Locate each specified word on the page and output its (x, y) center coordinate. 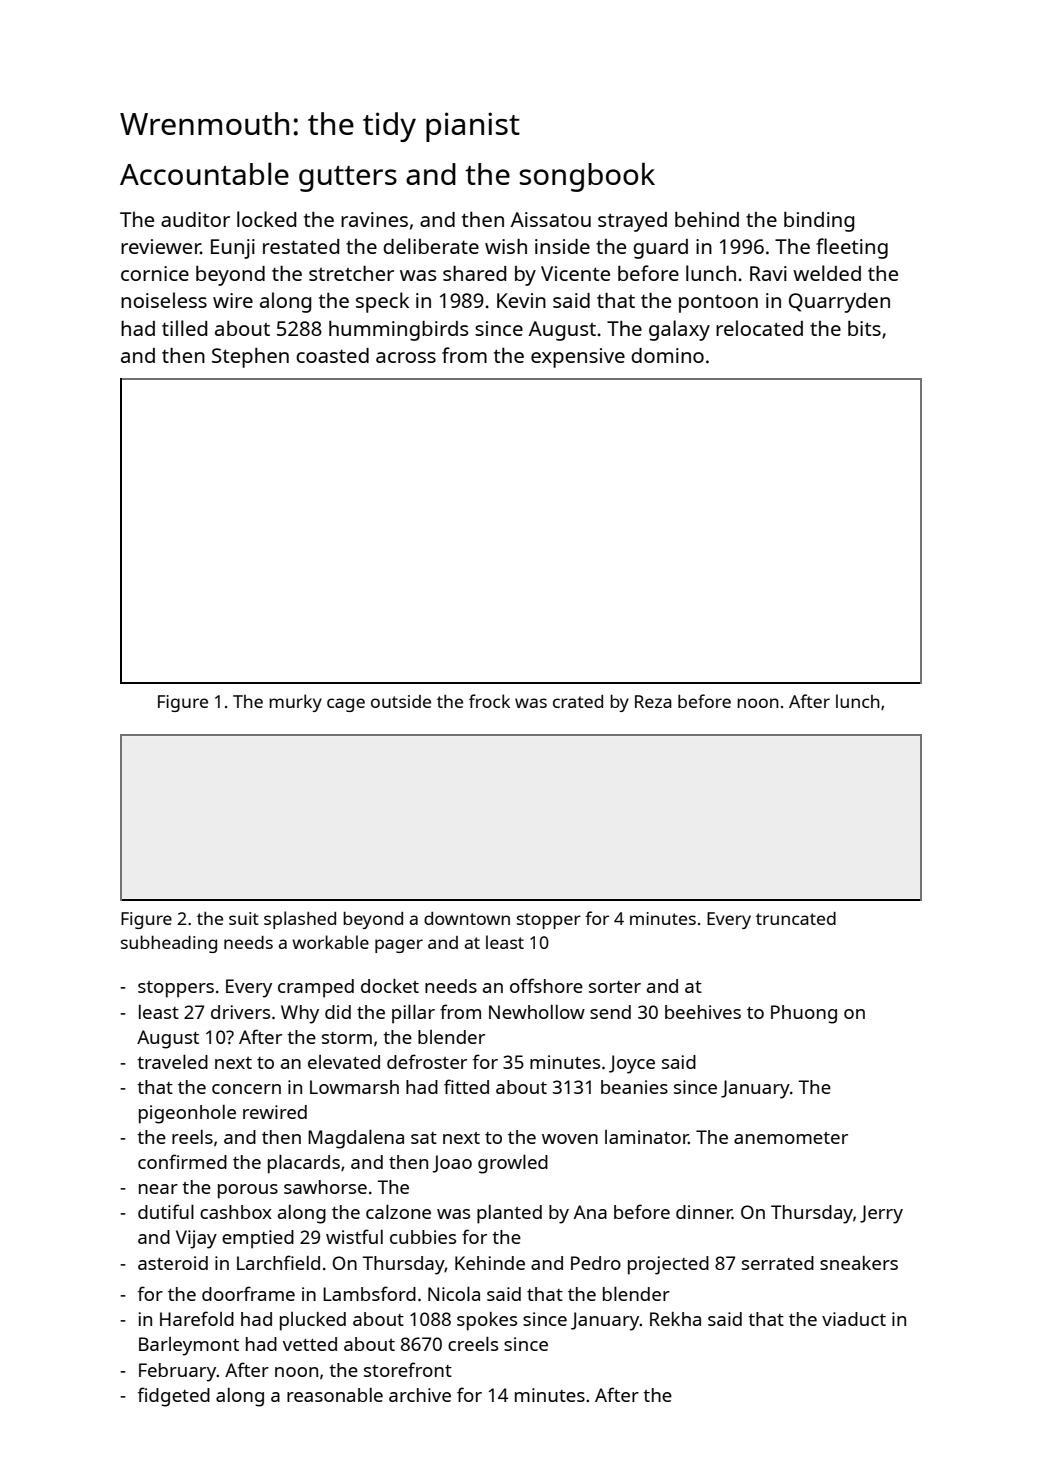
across (406, 357)
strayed (632, 222)
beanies (634, 1087)
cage (346, 705)
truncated (796, 918)
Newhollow (537, 1012)
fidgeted (174, 1397)
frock (489, 701)
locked (266, 219)
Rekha (675, 1319)
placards (304, 1164)
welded (827, 273)
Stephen (250, 357)
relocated (759, 328)
